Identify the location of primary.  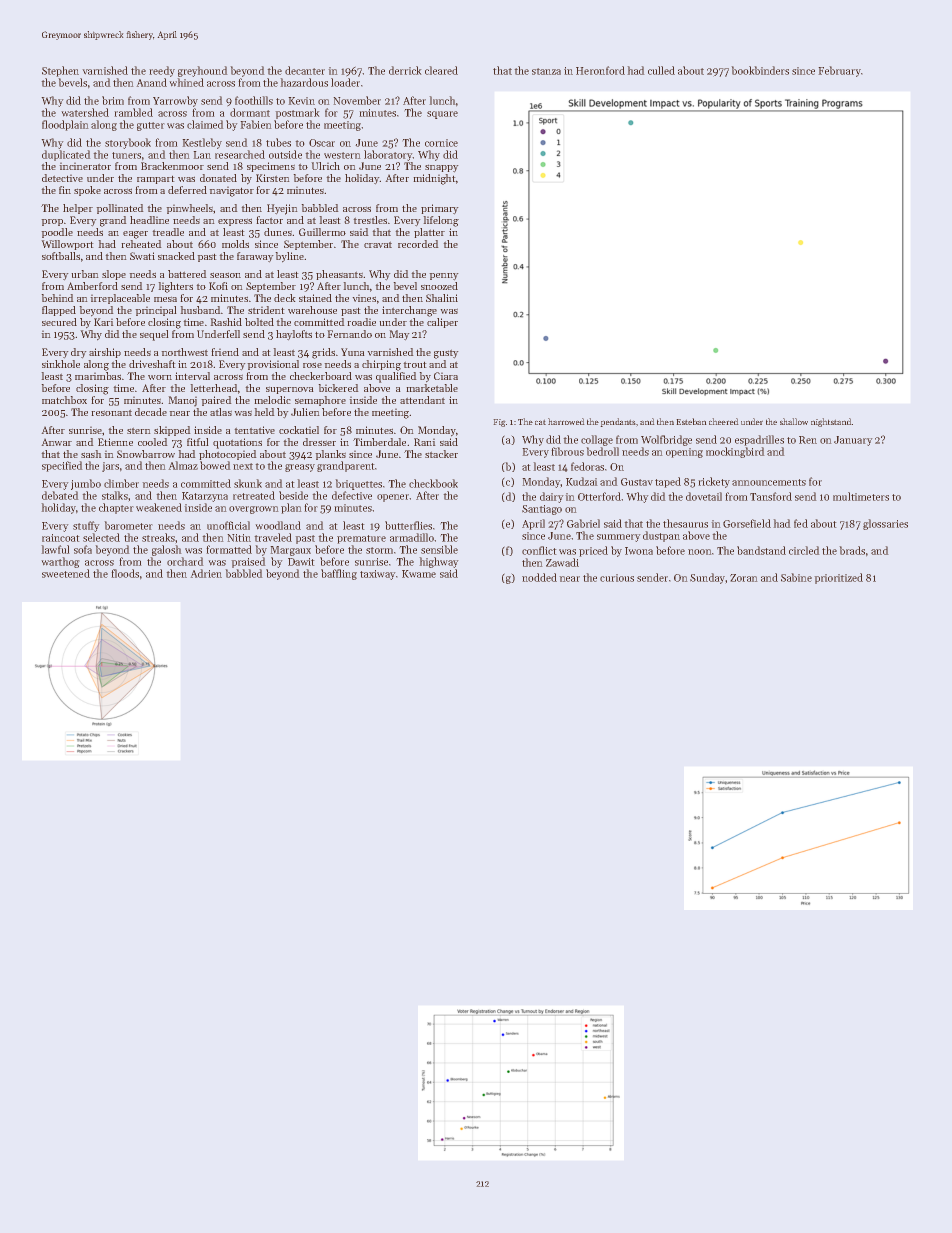
(440, 209).
